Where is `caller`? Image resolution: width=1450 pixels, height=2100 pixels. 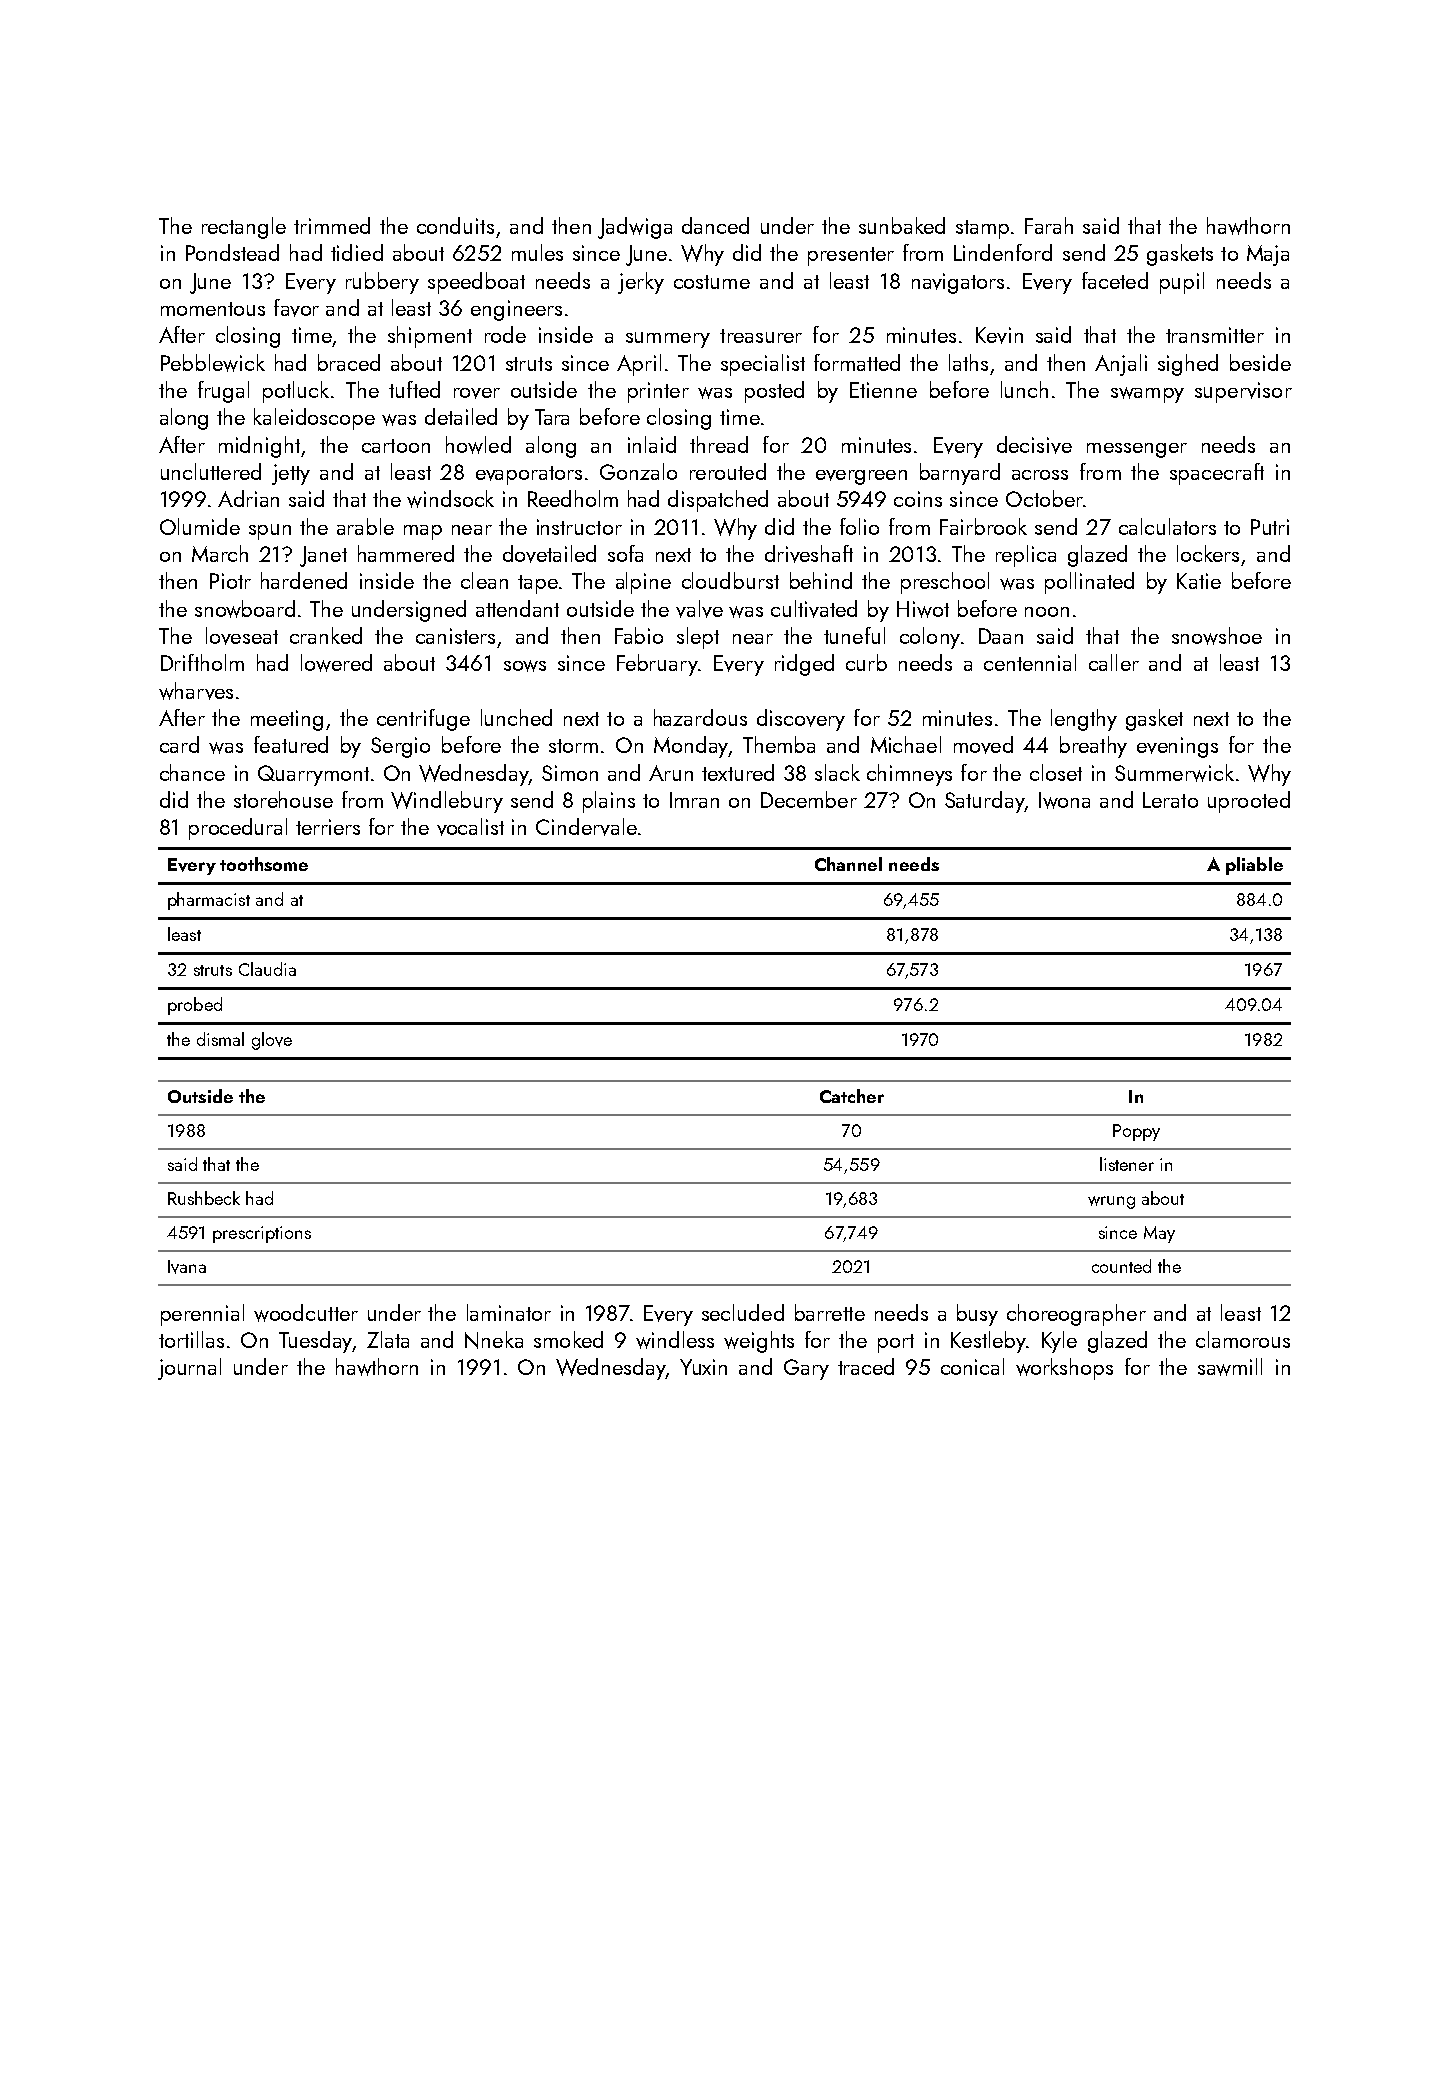 caller is located at coordinates (1114, 662).
